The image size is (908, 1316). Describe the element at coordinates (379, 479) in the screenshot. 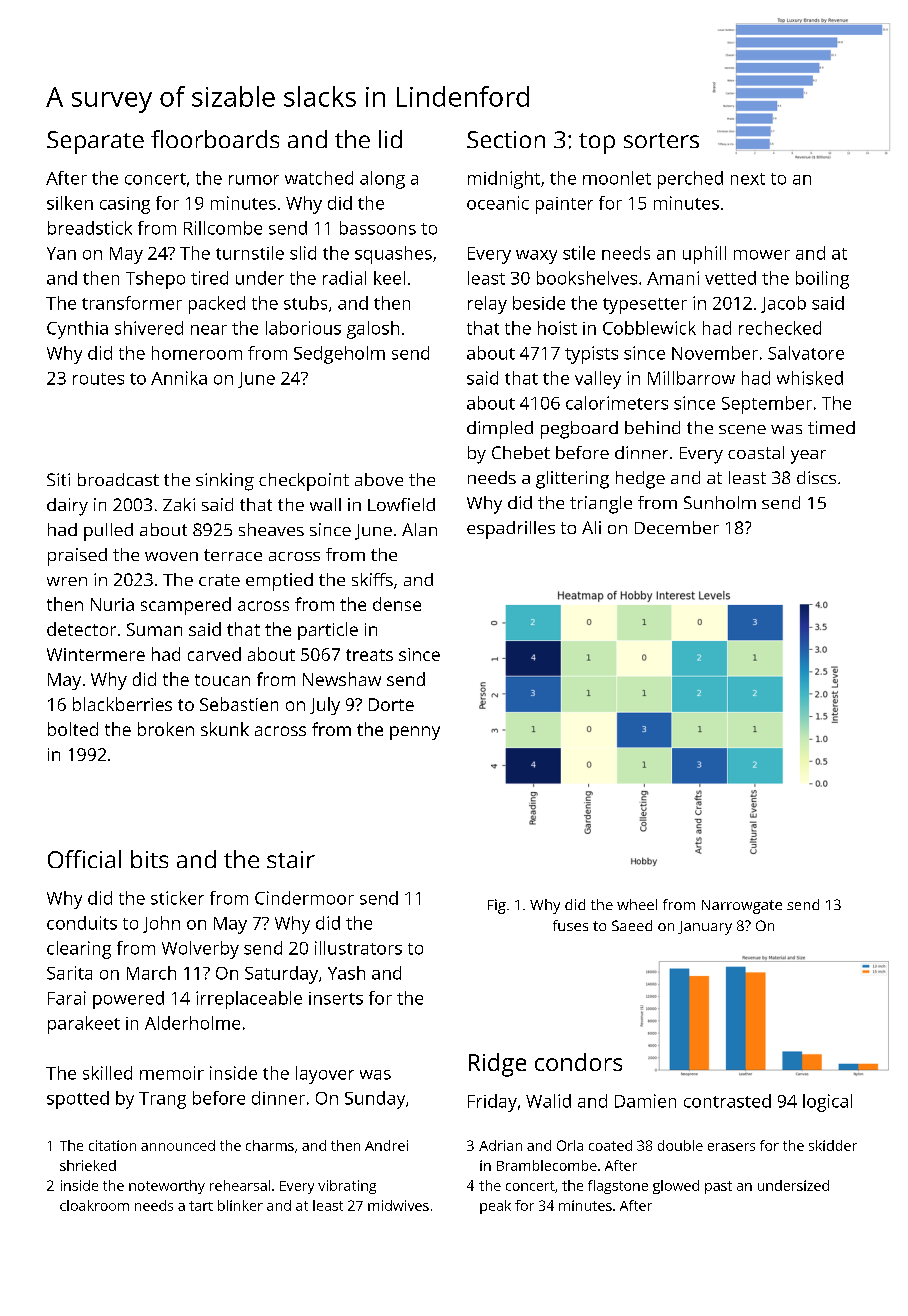

I see `above` at that location.
